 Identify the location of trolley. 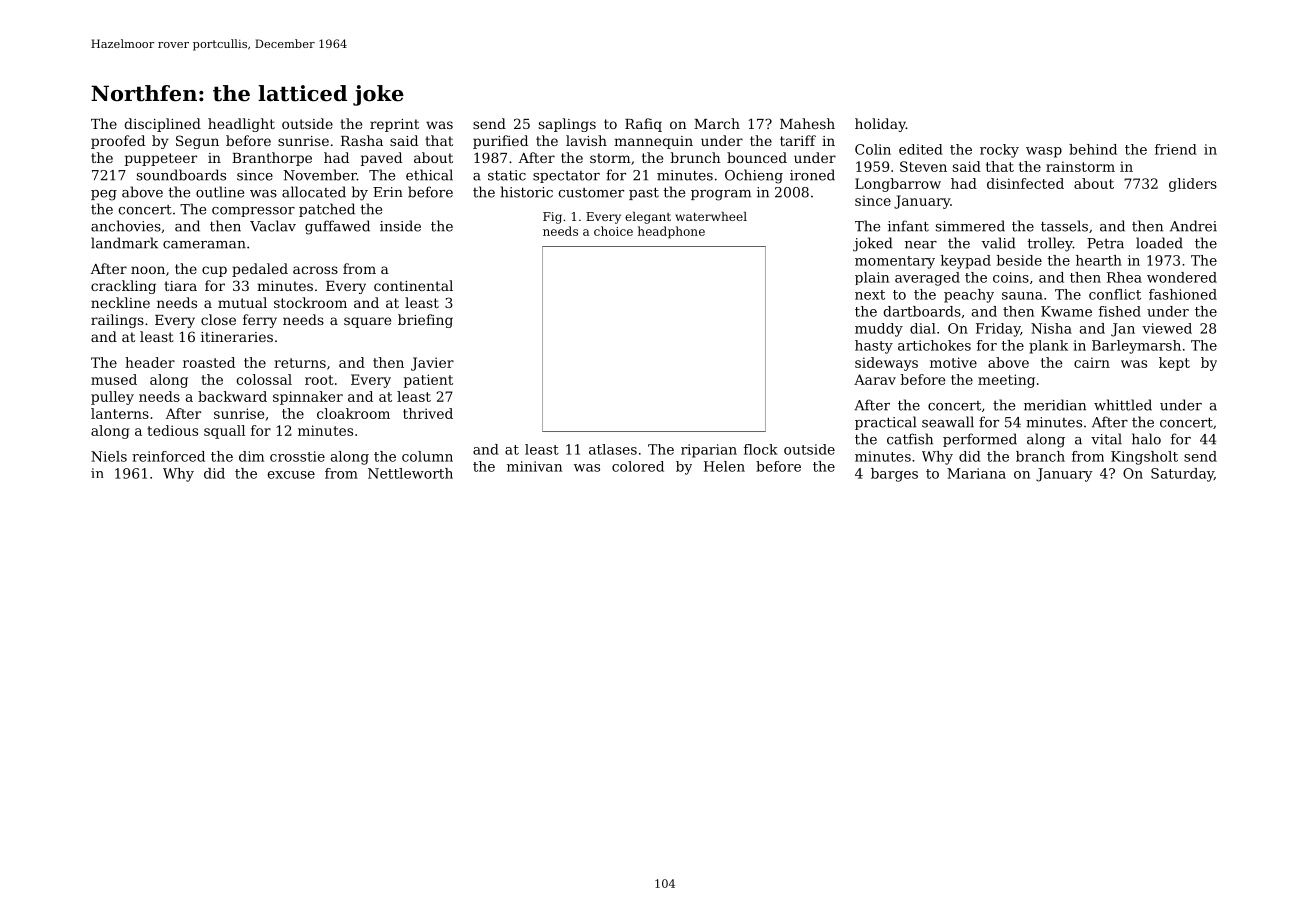
(1050, 244).
